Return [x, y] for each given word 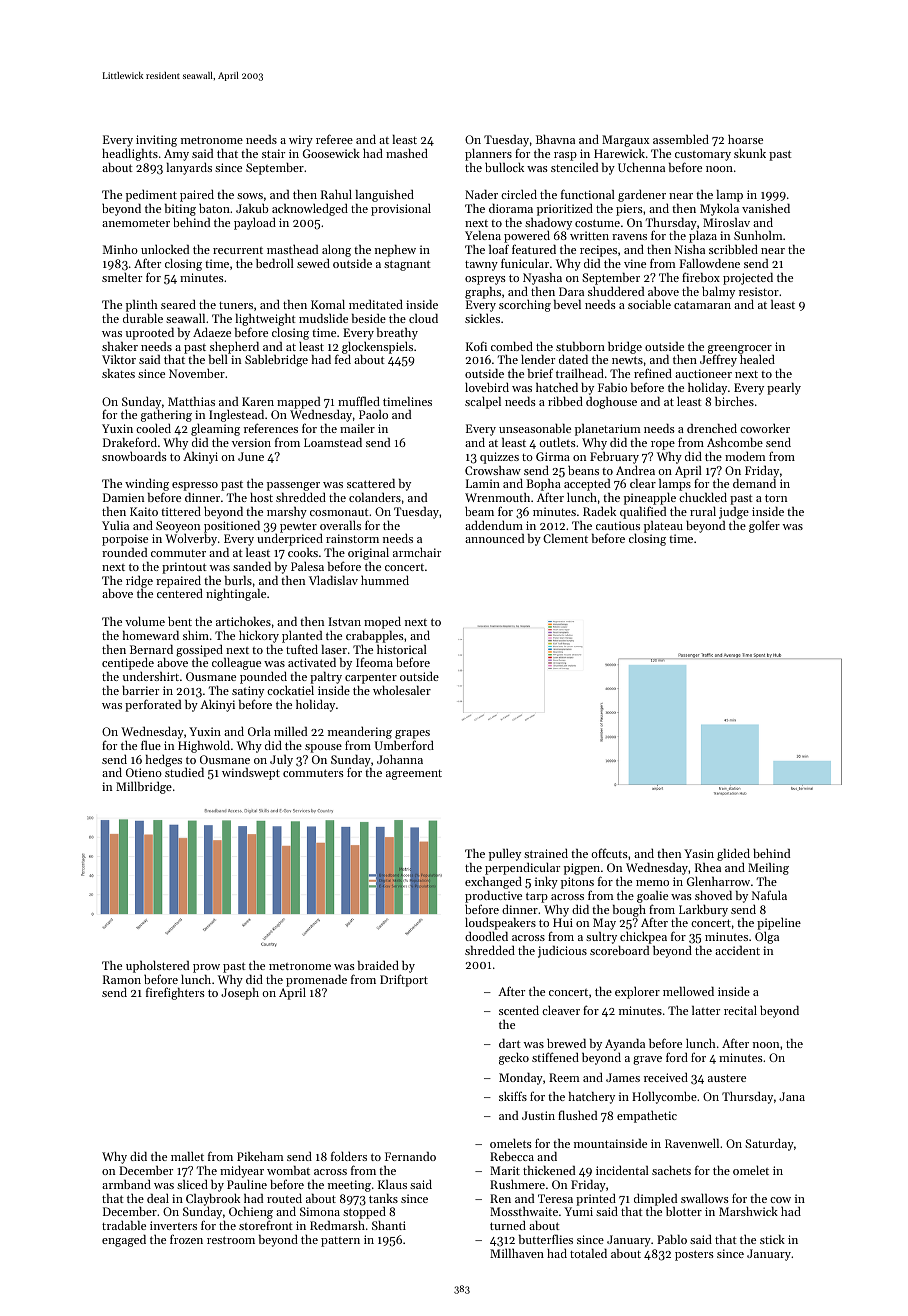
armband [126, 1184]
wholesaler [402, 690]
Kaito [144, 511]
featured [534, 249]
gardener [642, 195]
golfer [764, 526]
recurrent [238, 250]
